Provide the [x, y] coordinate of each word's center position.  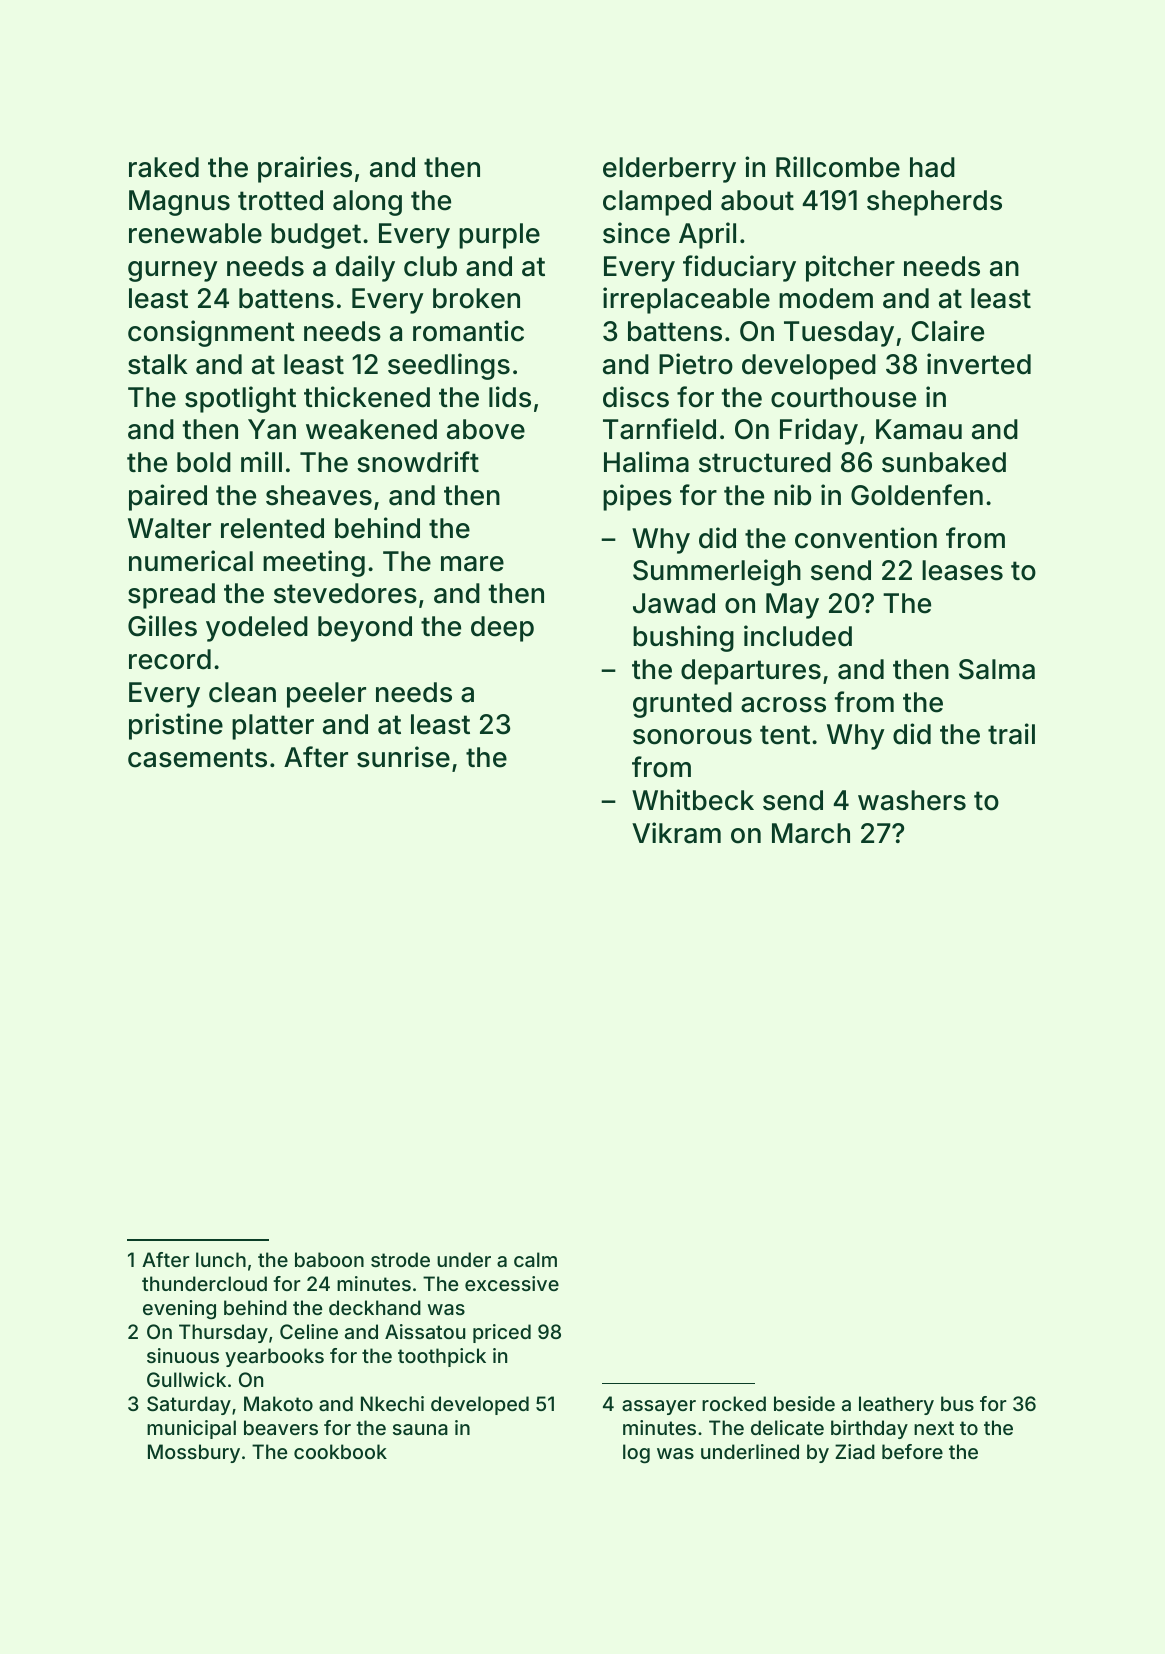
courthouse [843, 397]
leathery [896, 1405]
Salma [997, 669]
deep [502, 629]
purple [499, 236]
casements [197, 758]
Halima [646, 462]
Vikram [676, 833]
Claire [947, 331]
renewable [195, 233]
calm [535, 1259]
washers [912, 800]
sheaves [319, 495]
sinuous [183, 1355]
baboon [329, 1259]
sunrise [403, 757]
